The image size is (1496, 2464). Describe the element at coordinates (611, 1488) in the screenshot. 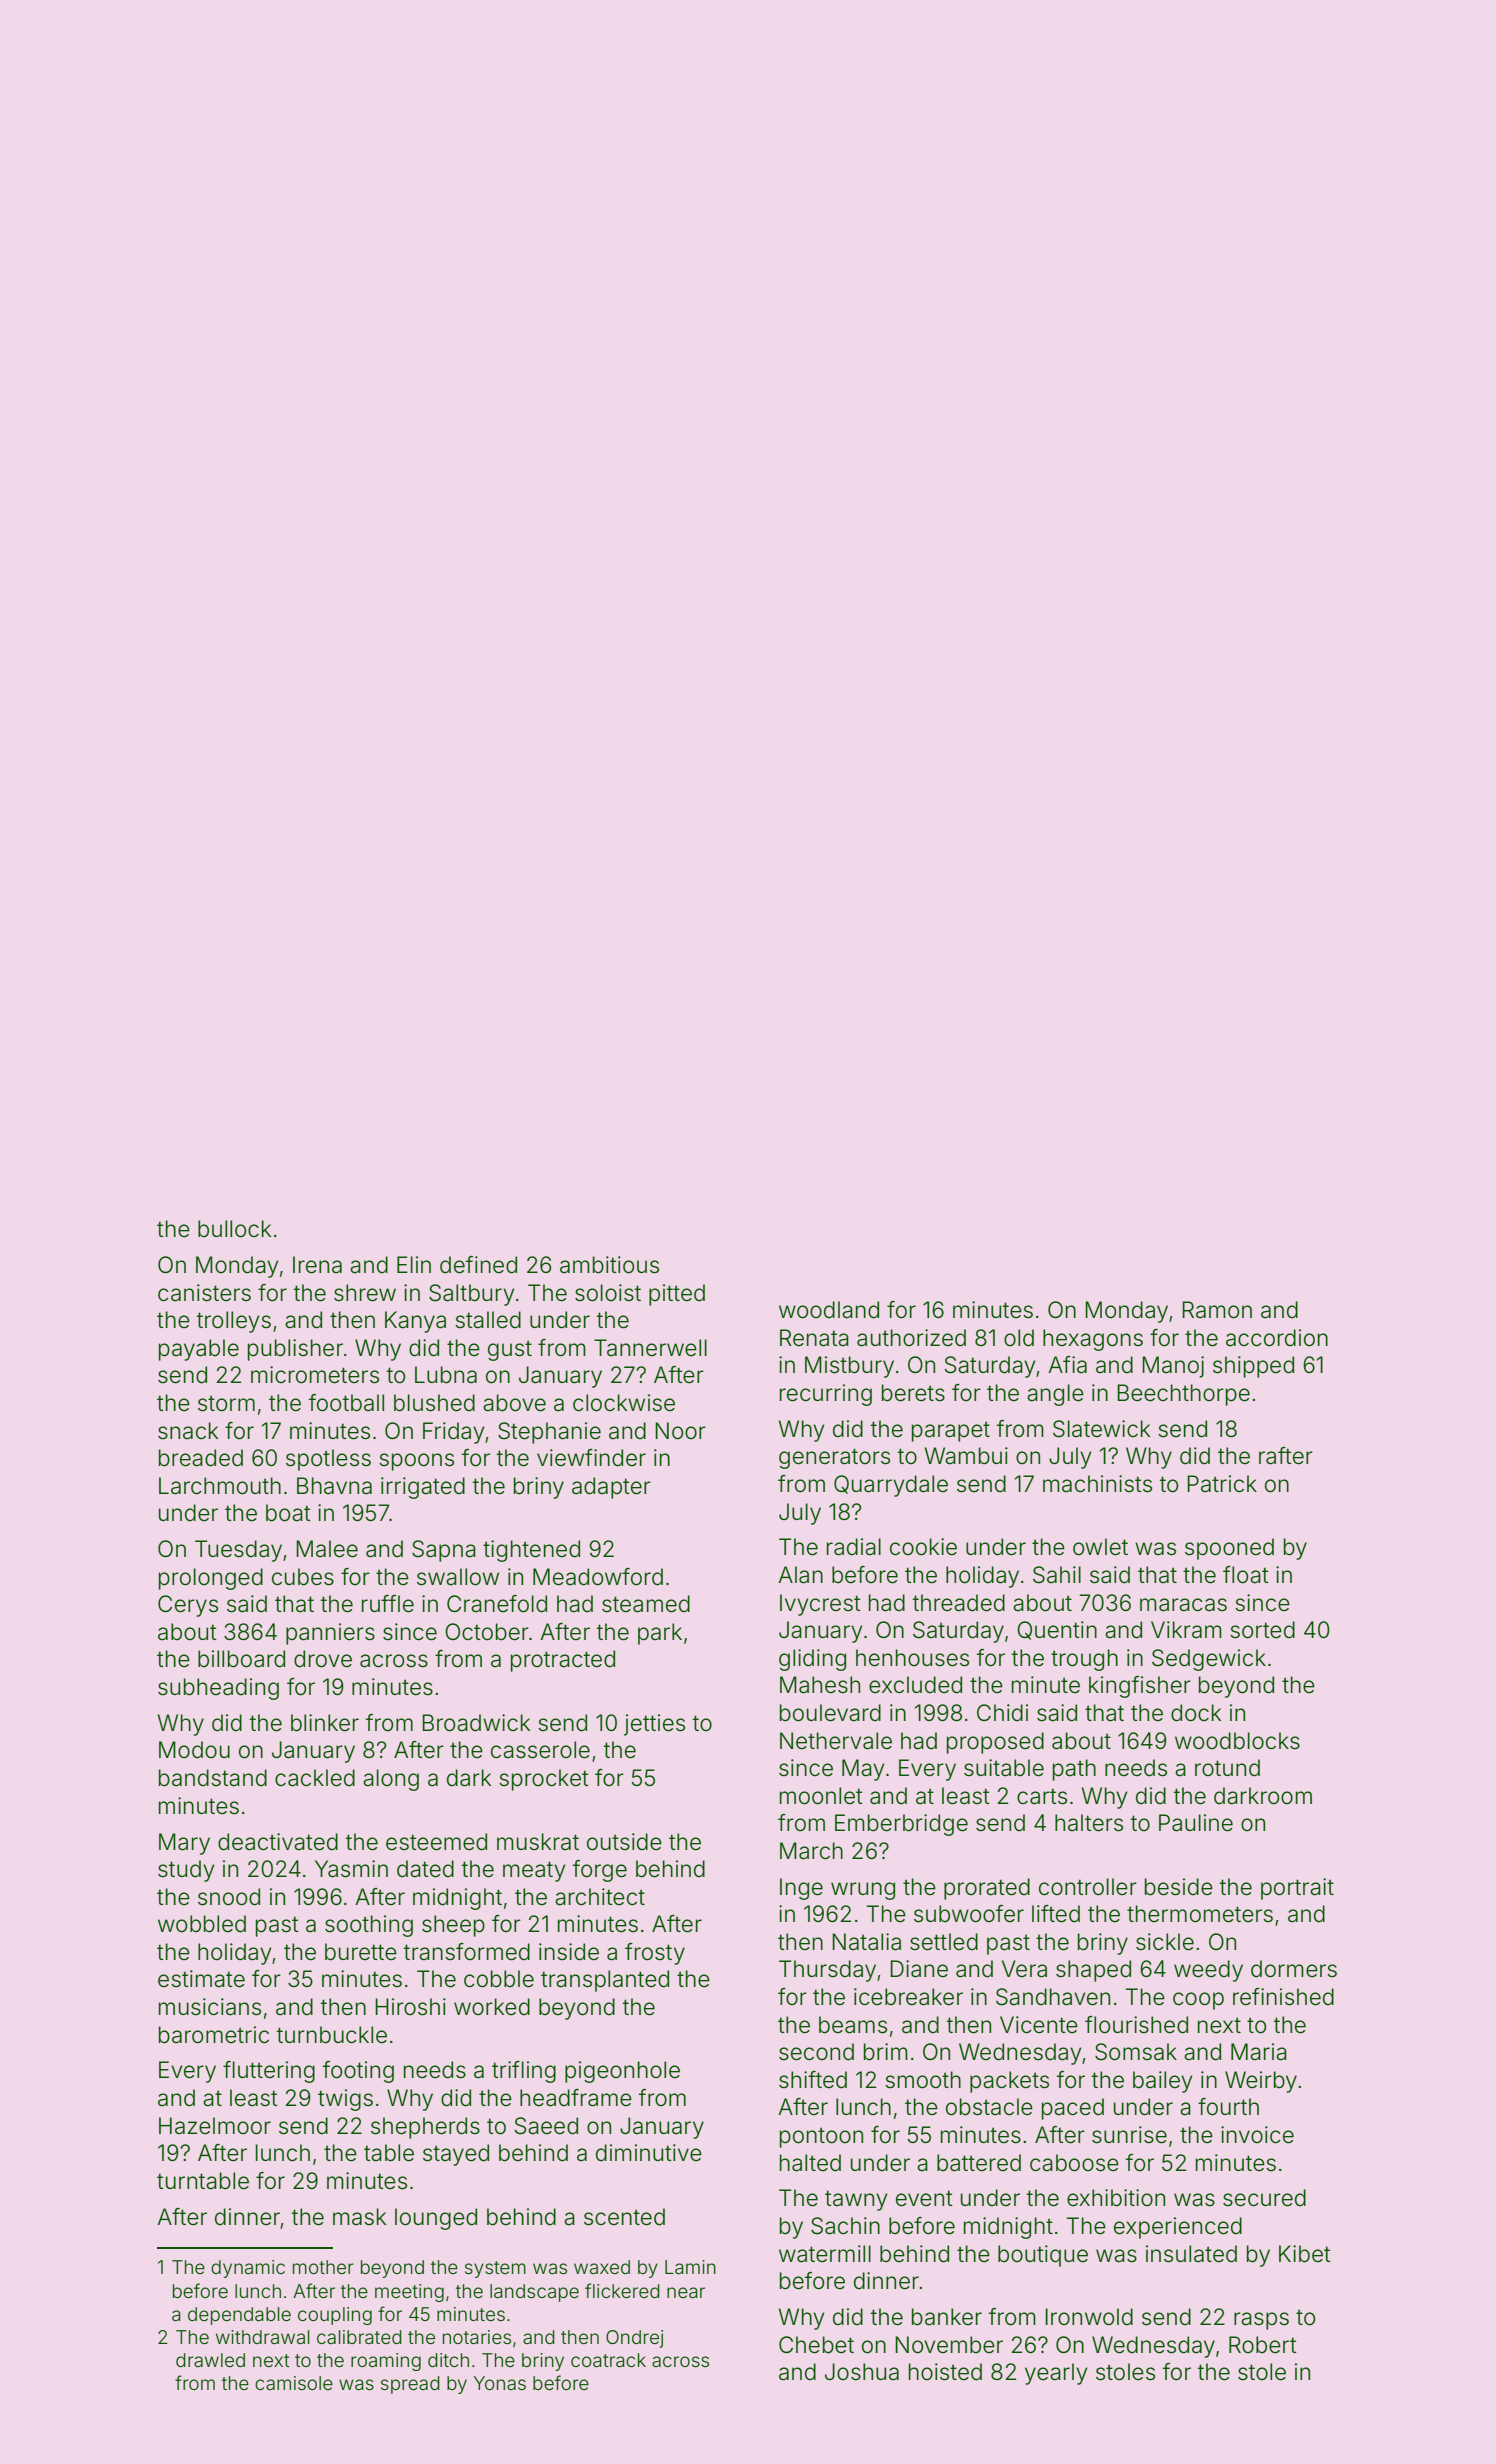

I see `adapter` at that location.
